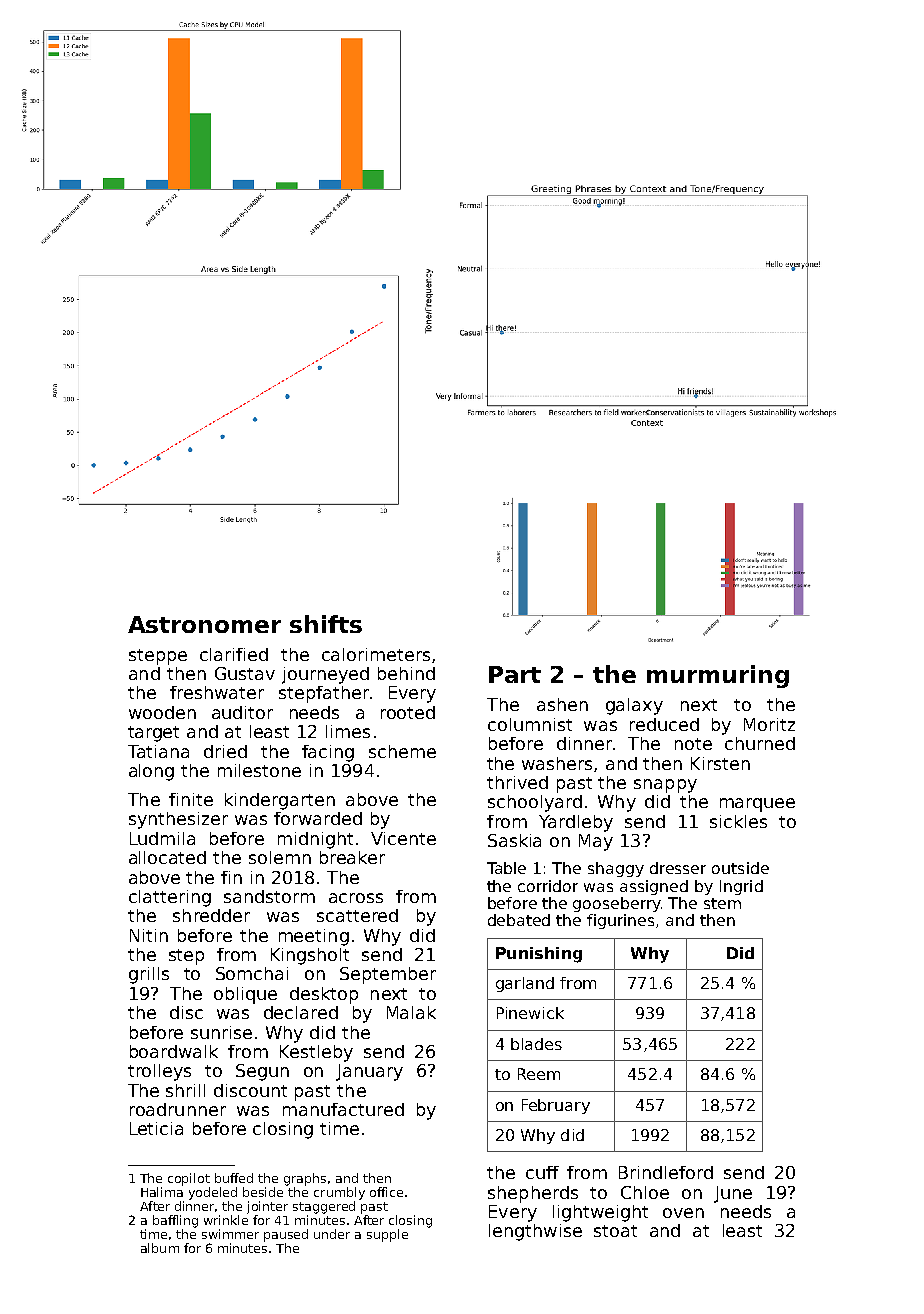  Describe the element at coordinates (757, 805) in the screenshot. I see `marquee` at that location.
